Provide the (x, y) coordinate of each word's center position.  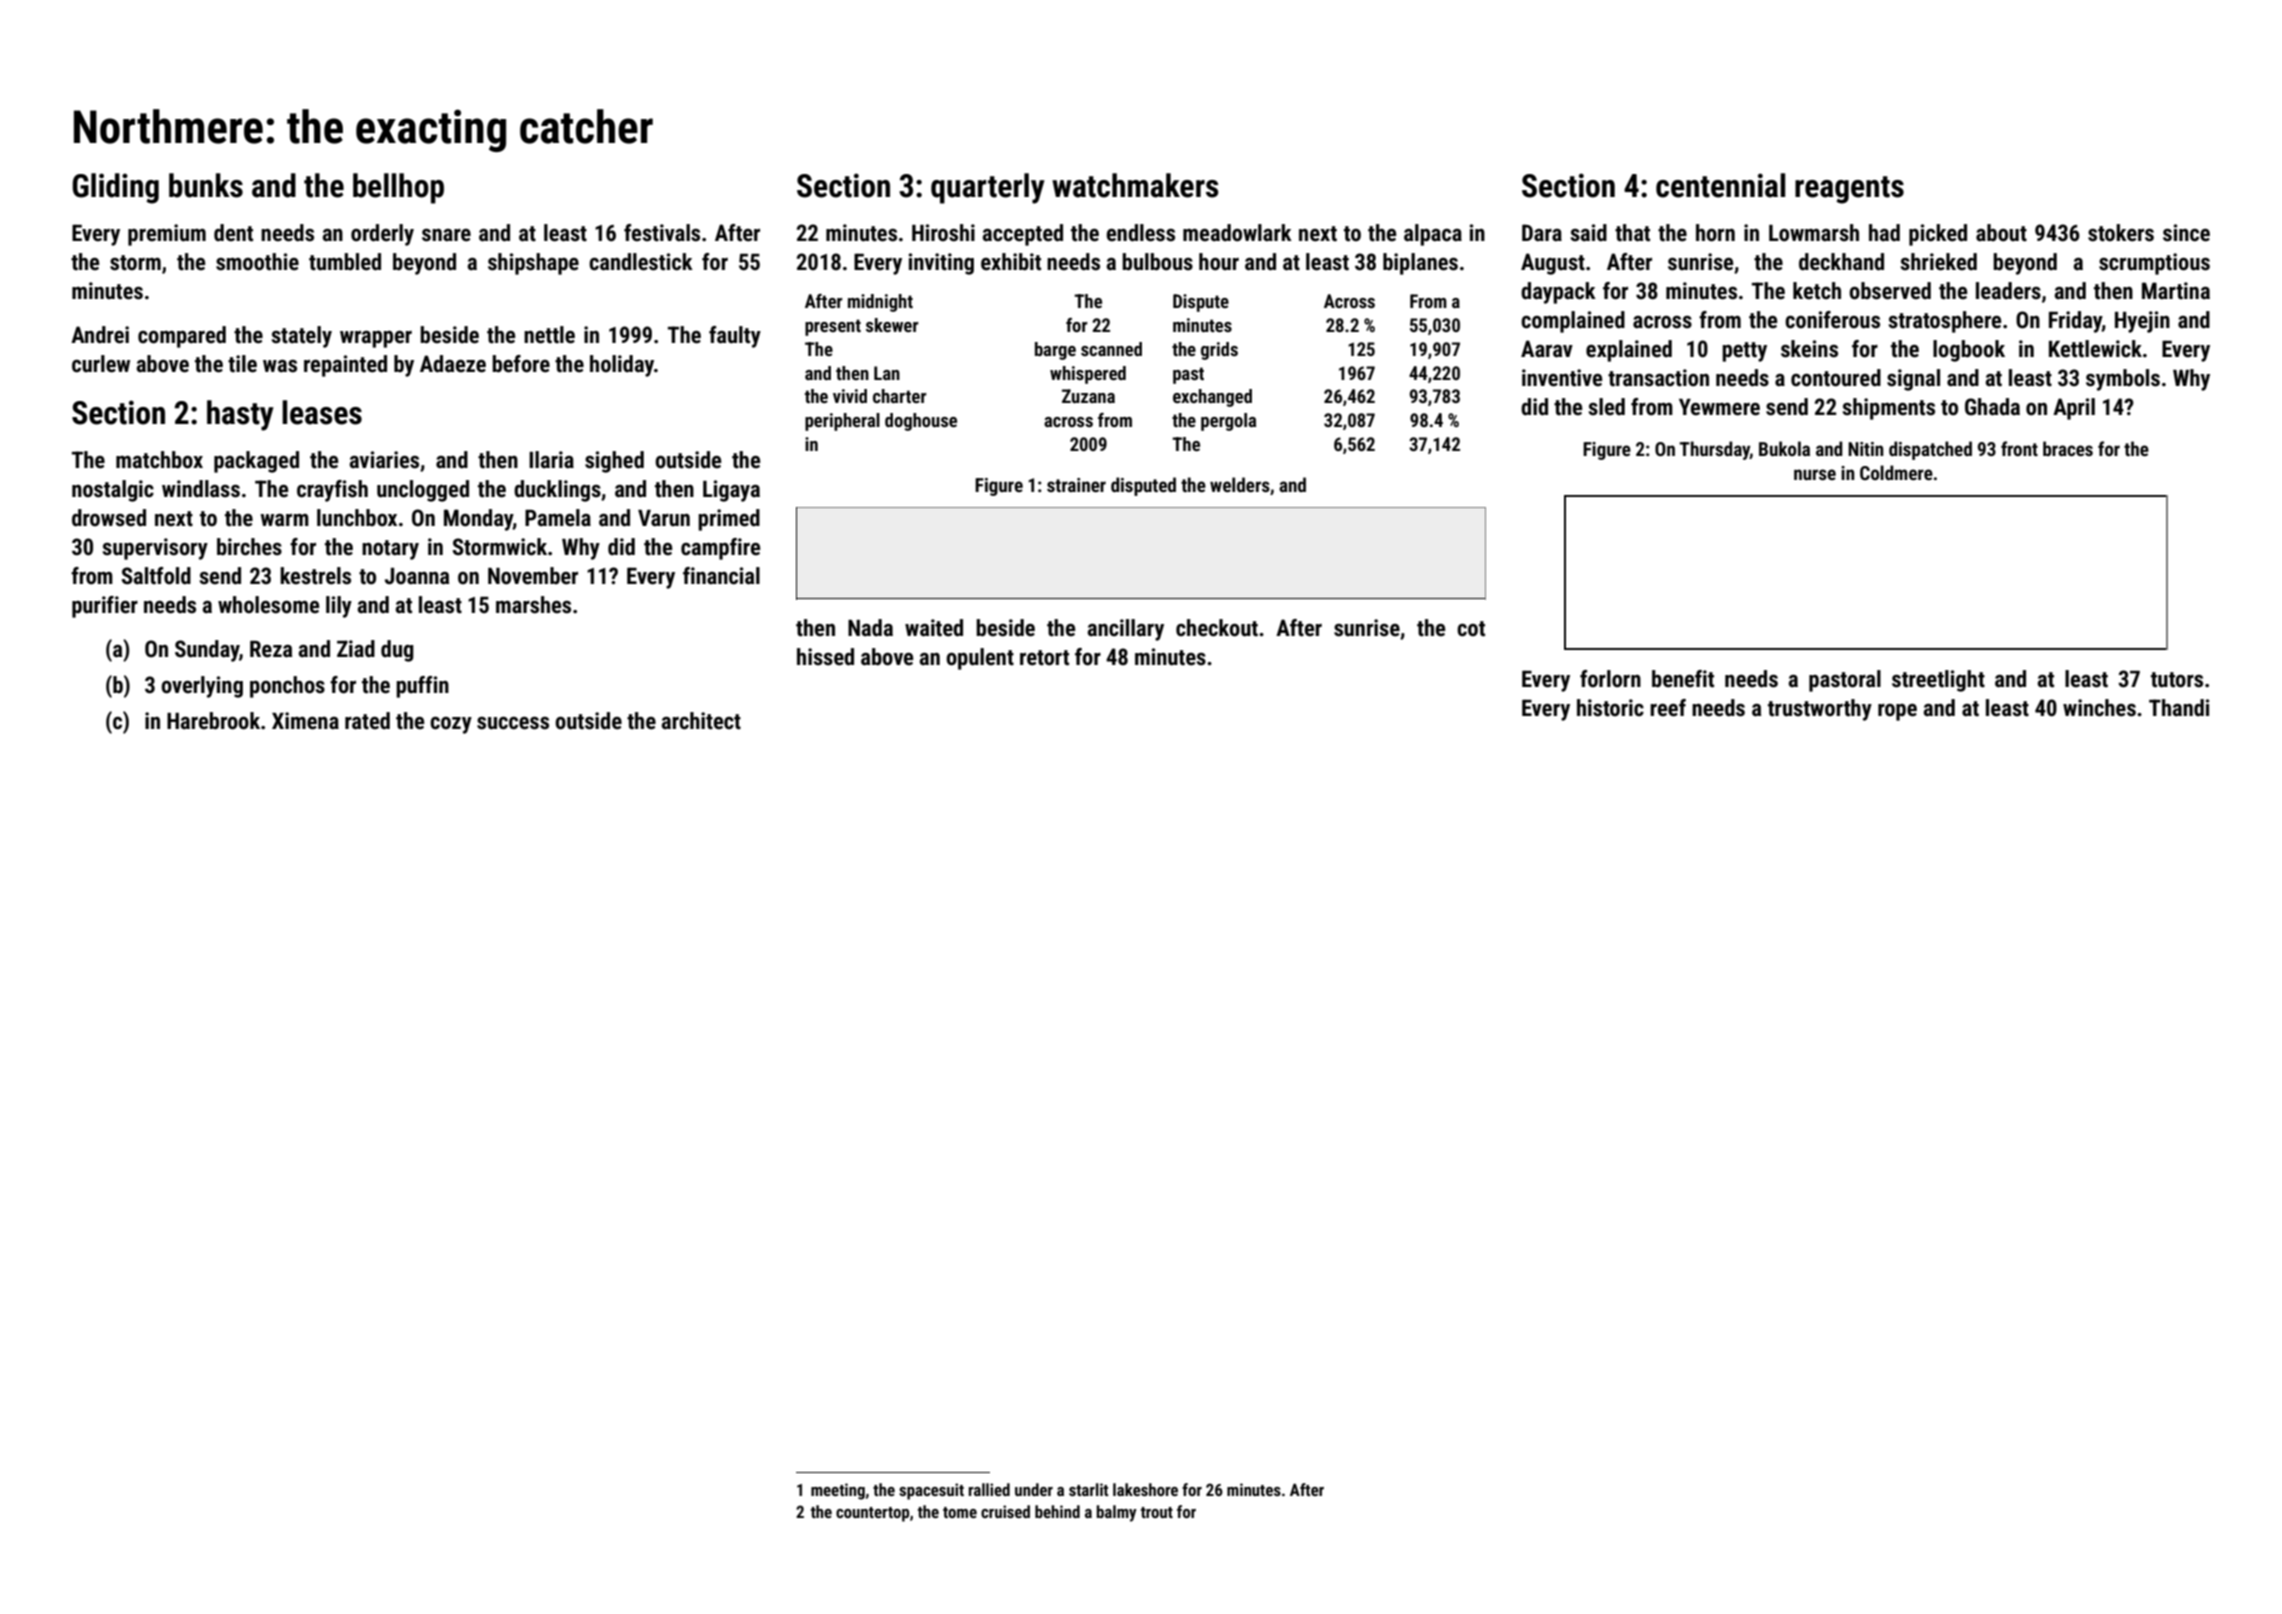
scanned (1111, 349)
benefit (1683, 679)
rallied (989, 1489)
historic (1610, 708)
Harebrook (213, 721)
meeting (838, 1491)
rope (1897, 712)
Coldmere (1896, 472)
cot (1471, 629)
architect (701, 721)
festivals (662, 233)
